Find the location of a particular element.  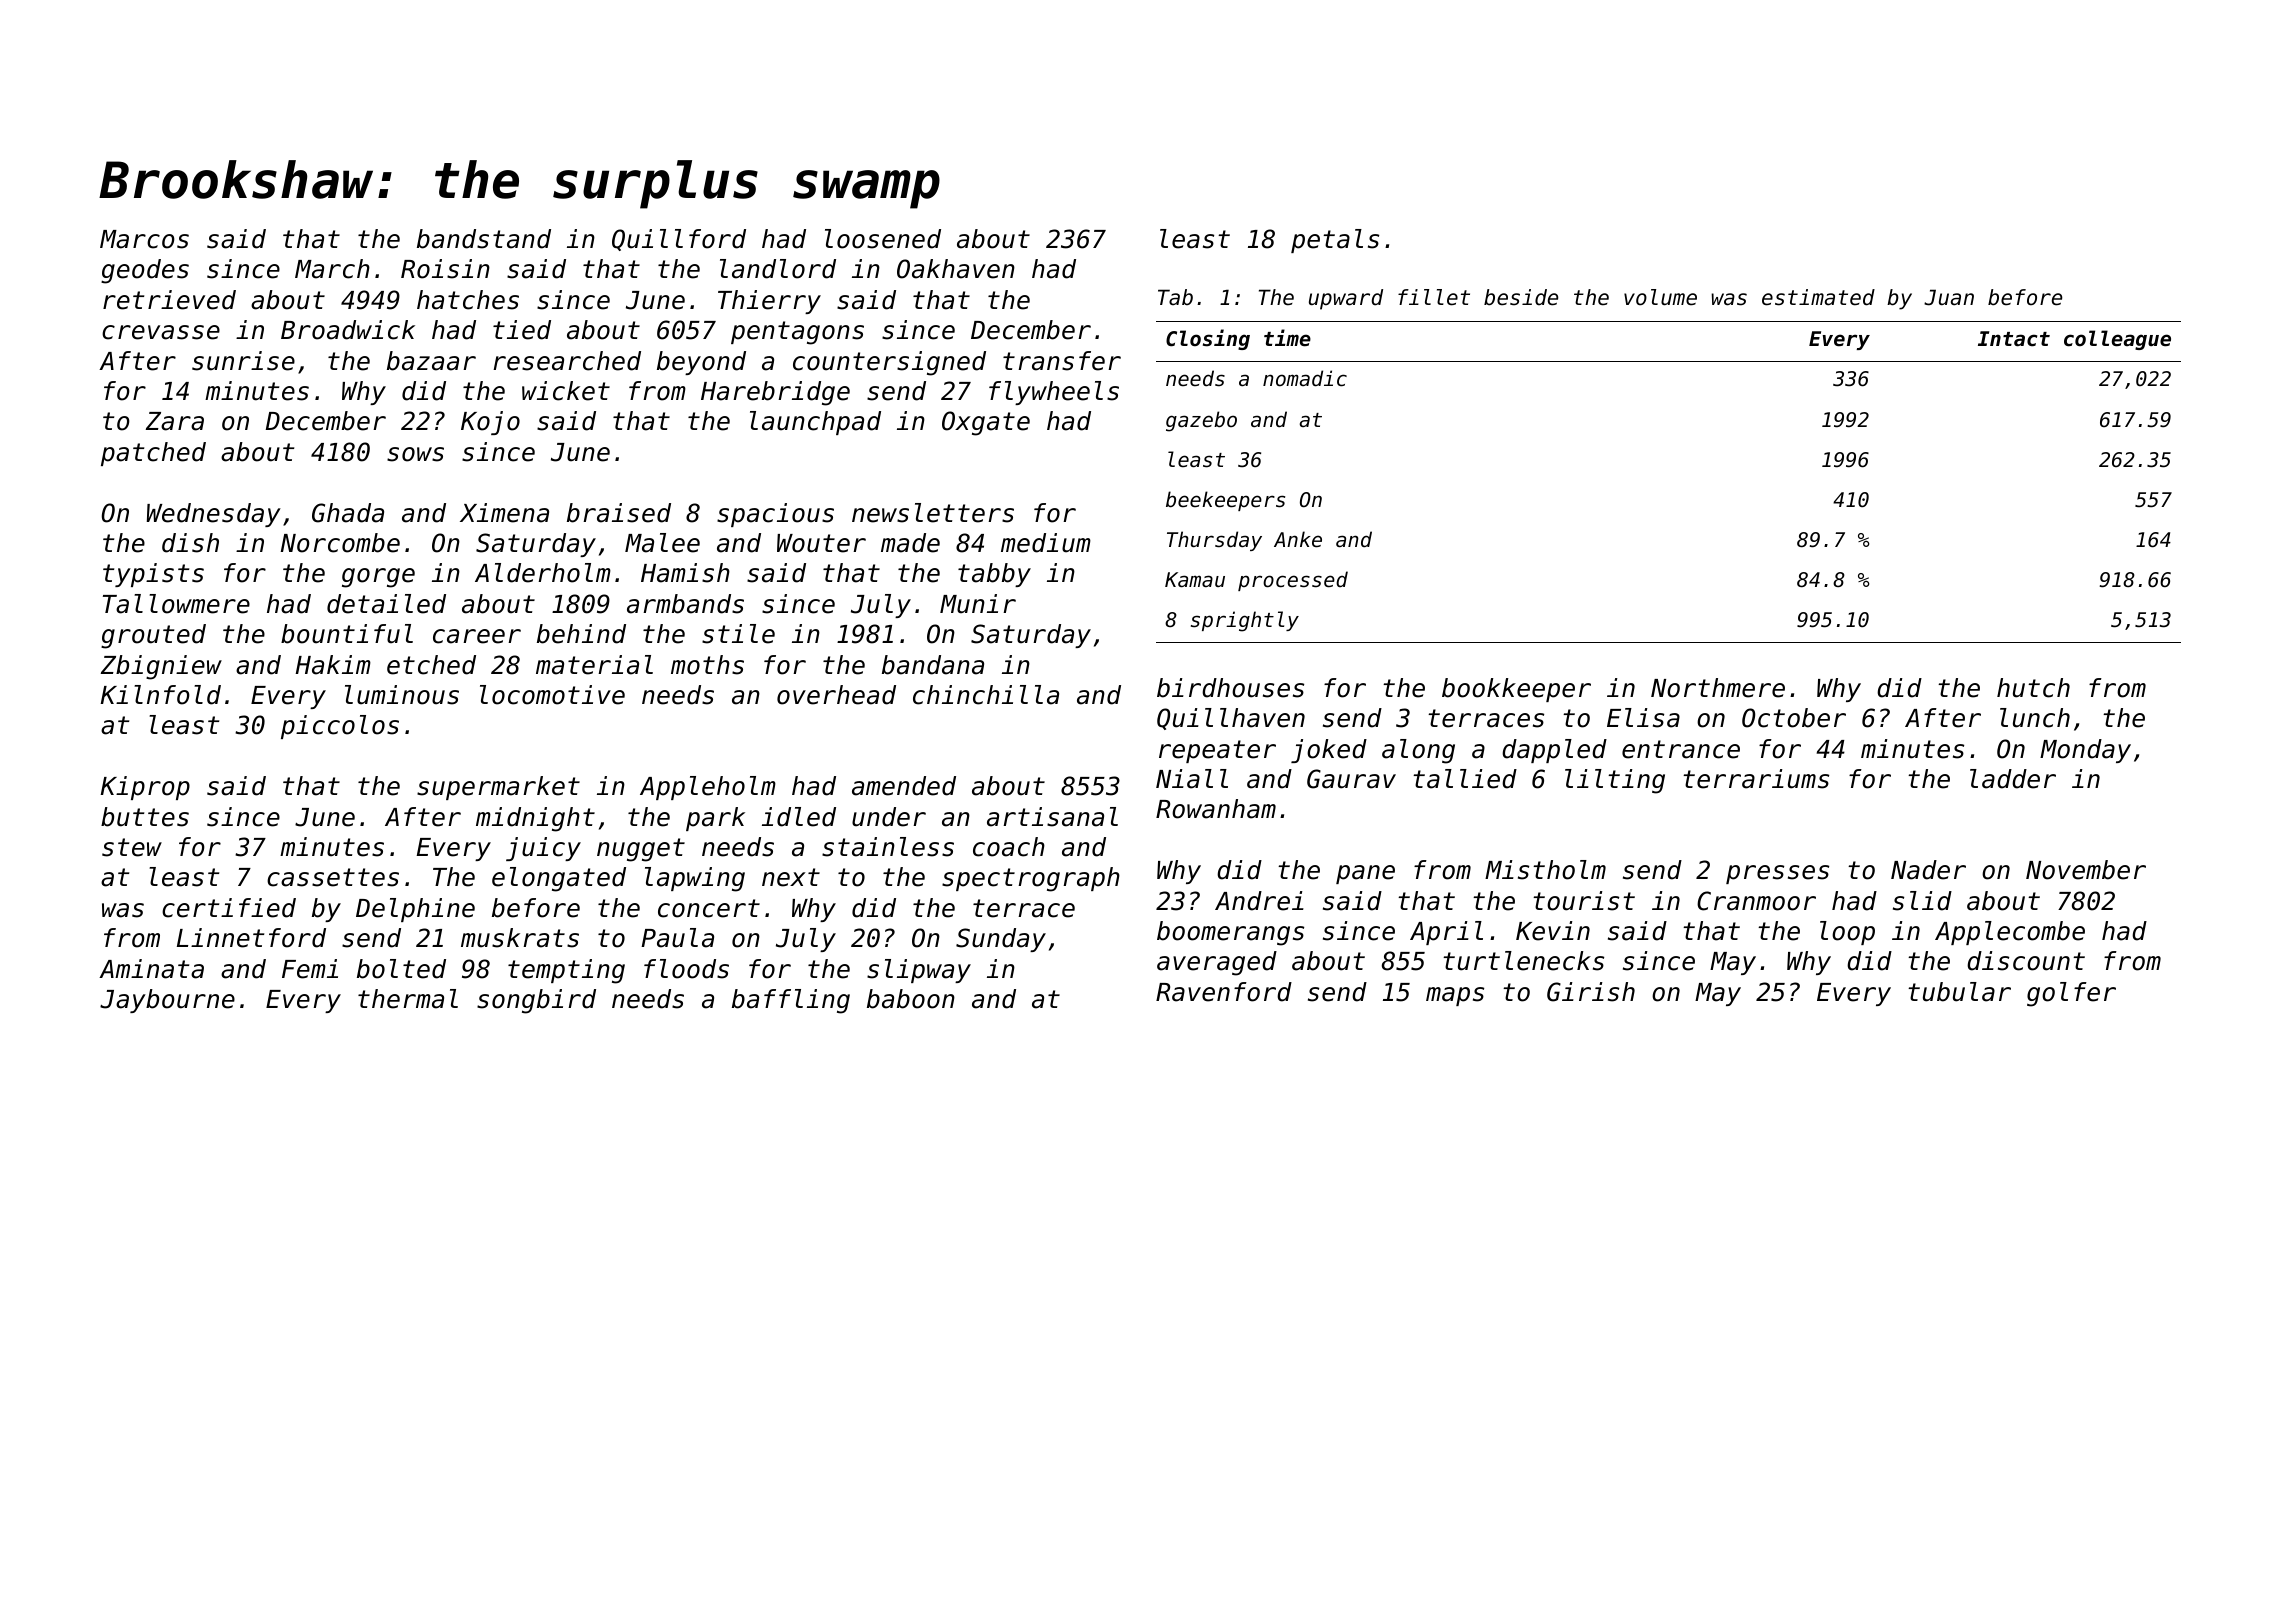

colleague is located at coordinates (2117, 340).
